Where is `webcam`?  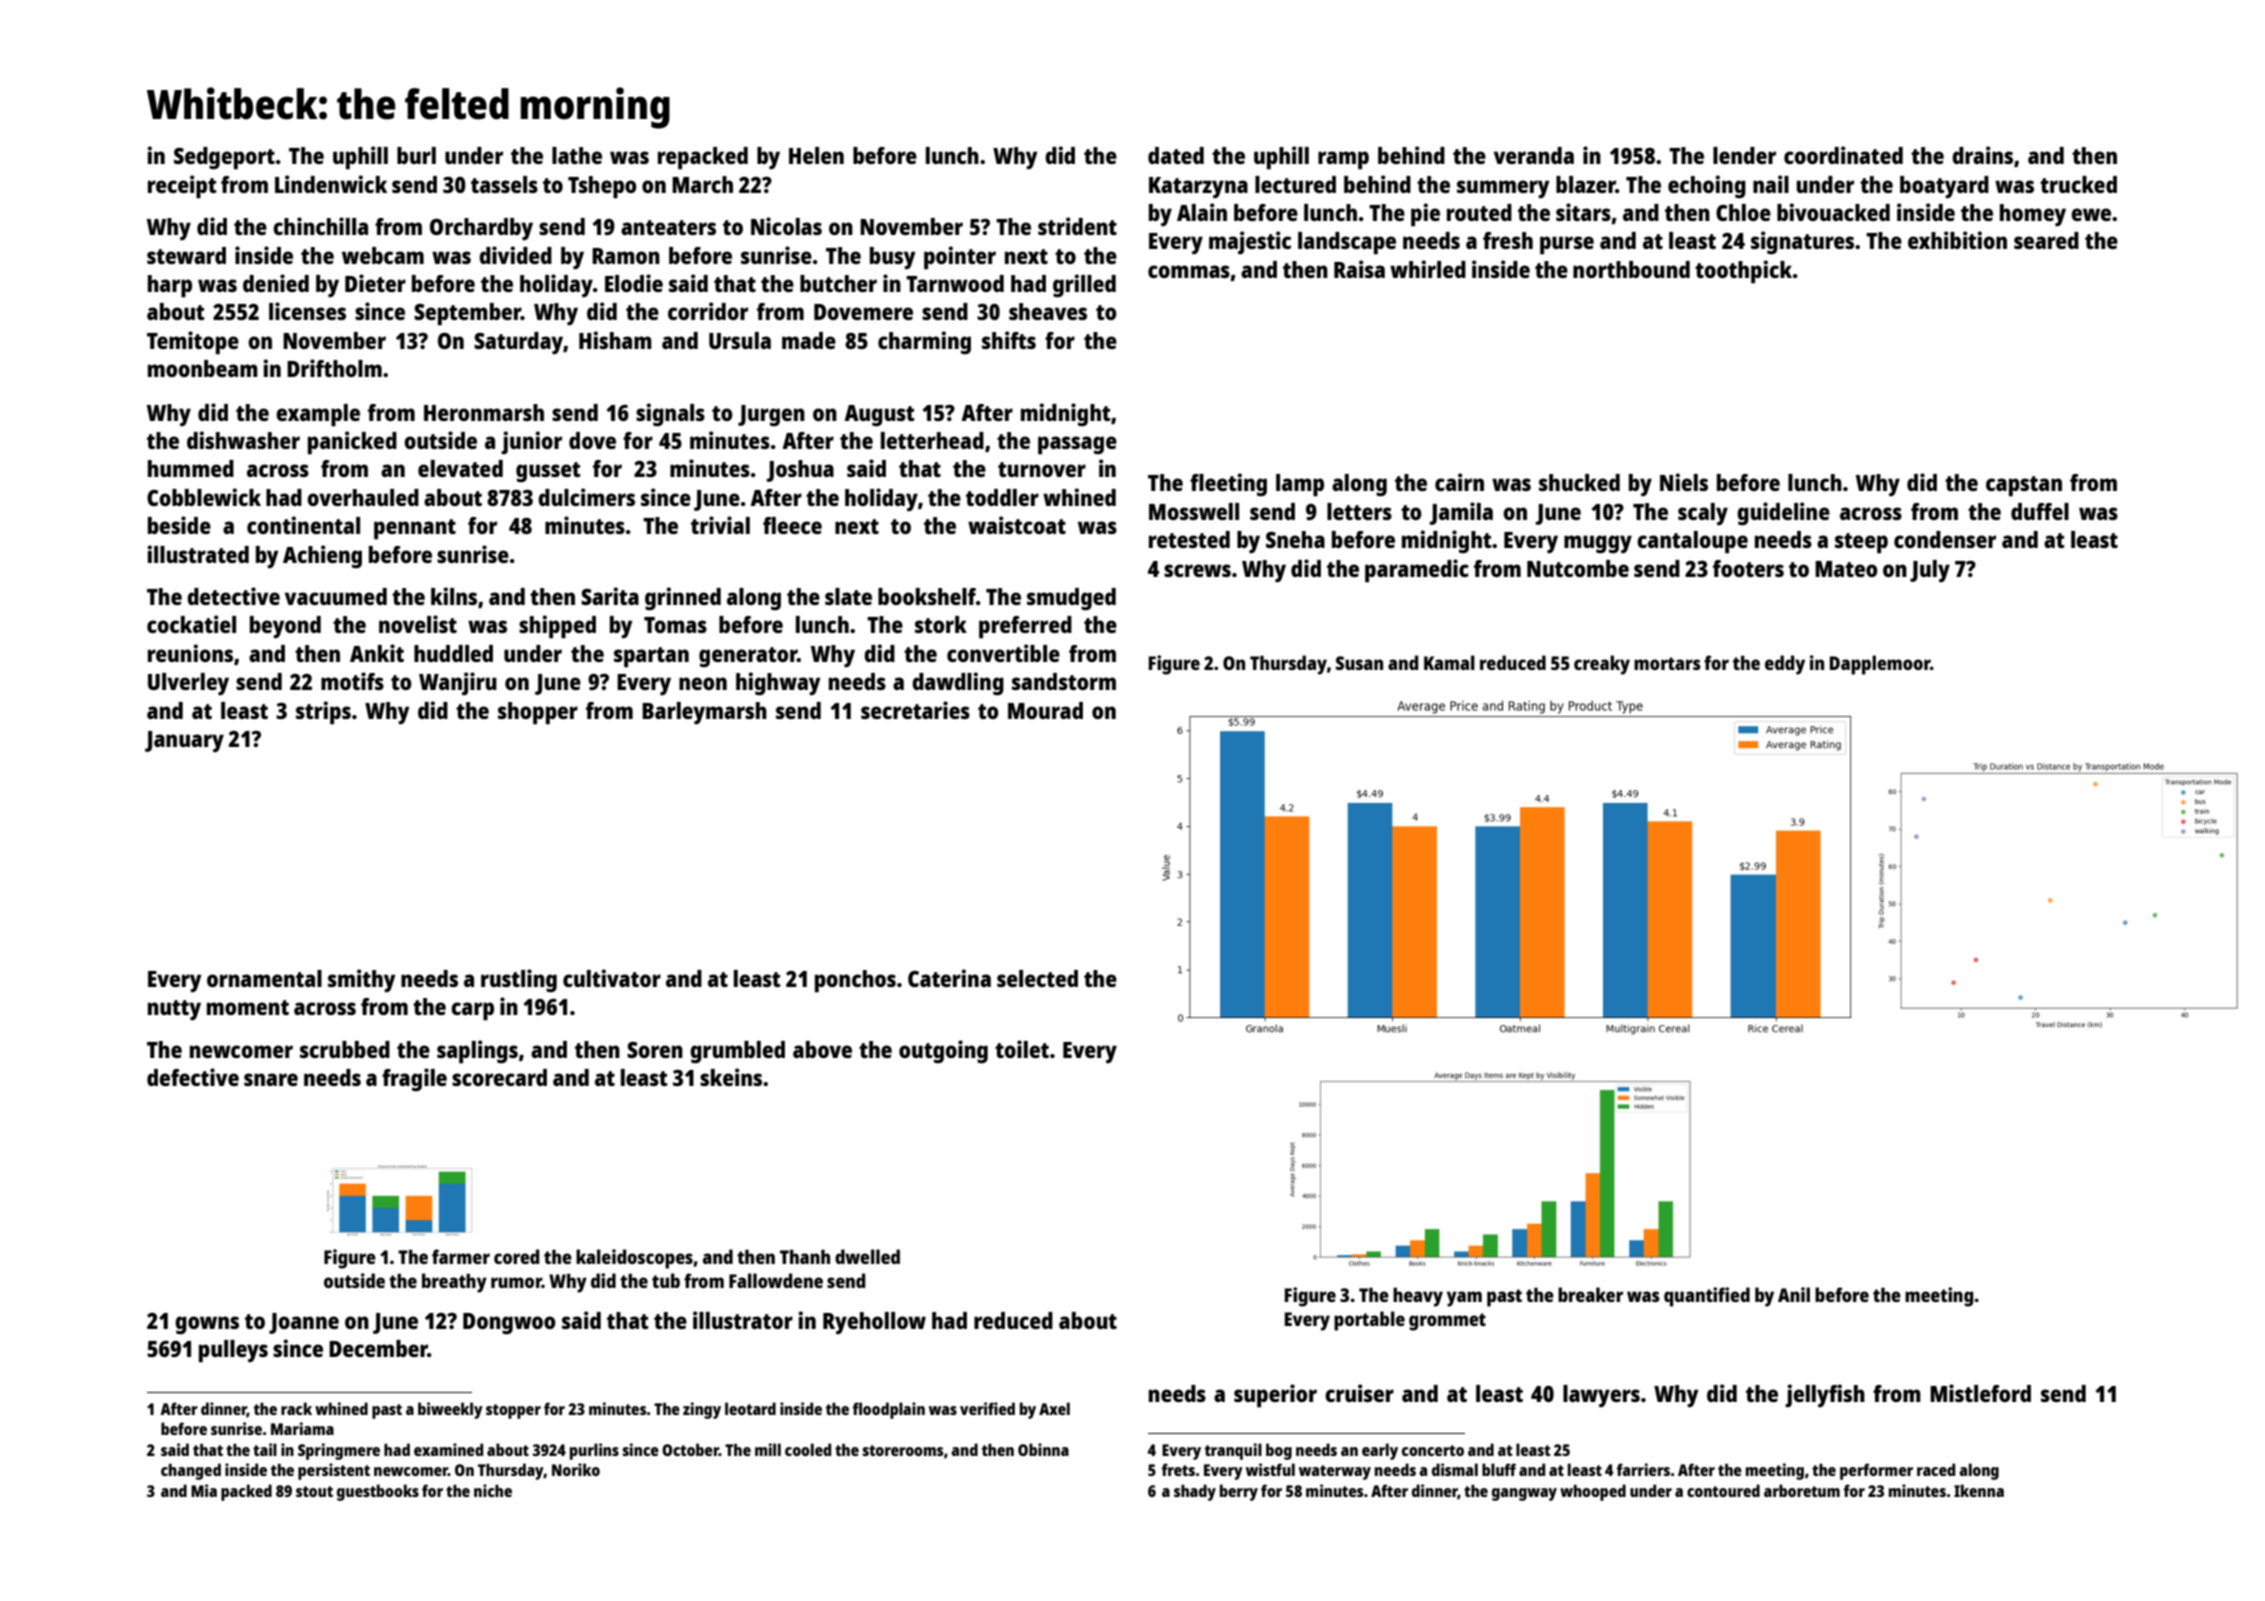
webcam is located at coordinates (383, 255).
